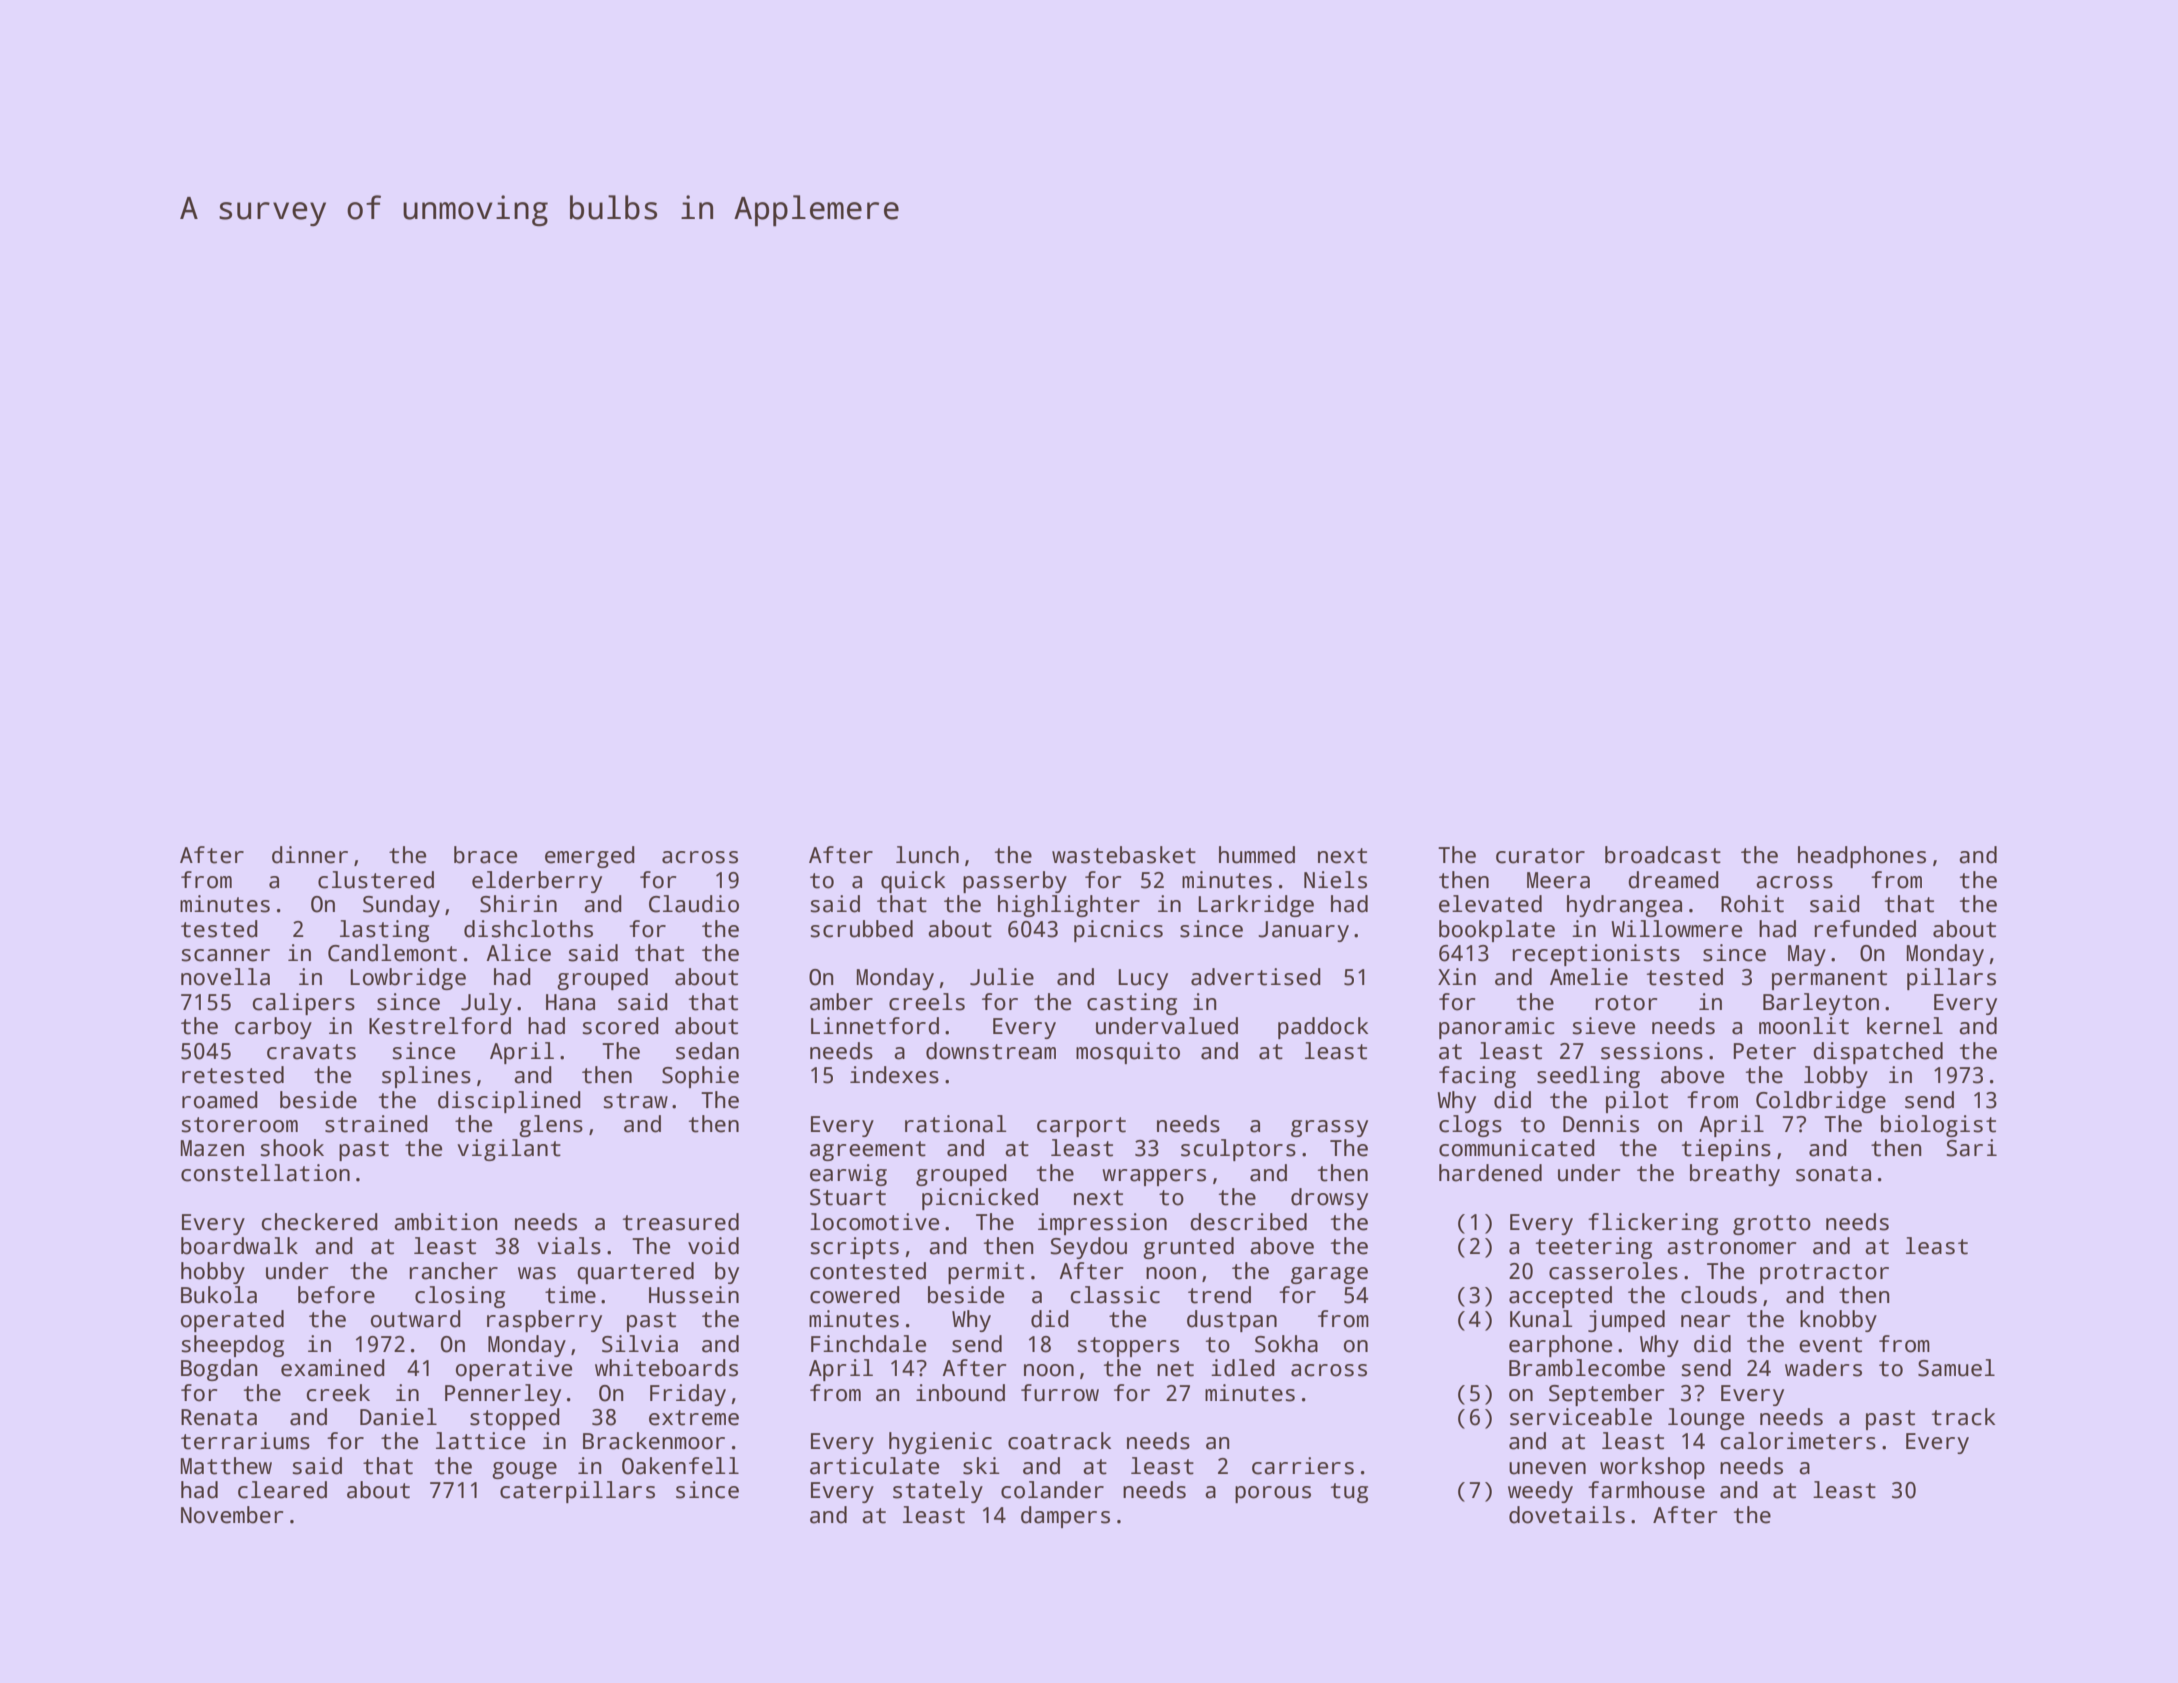  I want to click on checkered, so click(319, 1222).
